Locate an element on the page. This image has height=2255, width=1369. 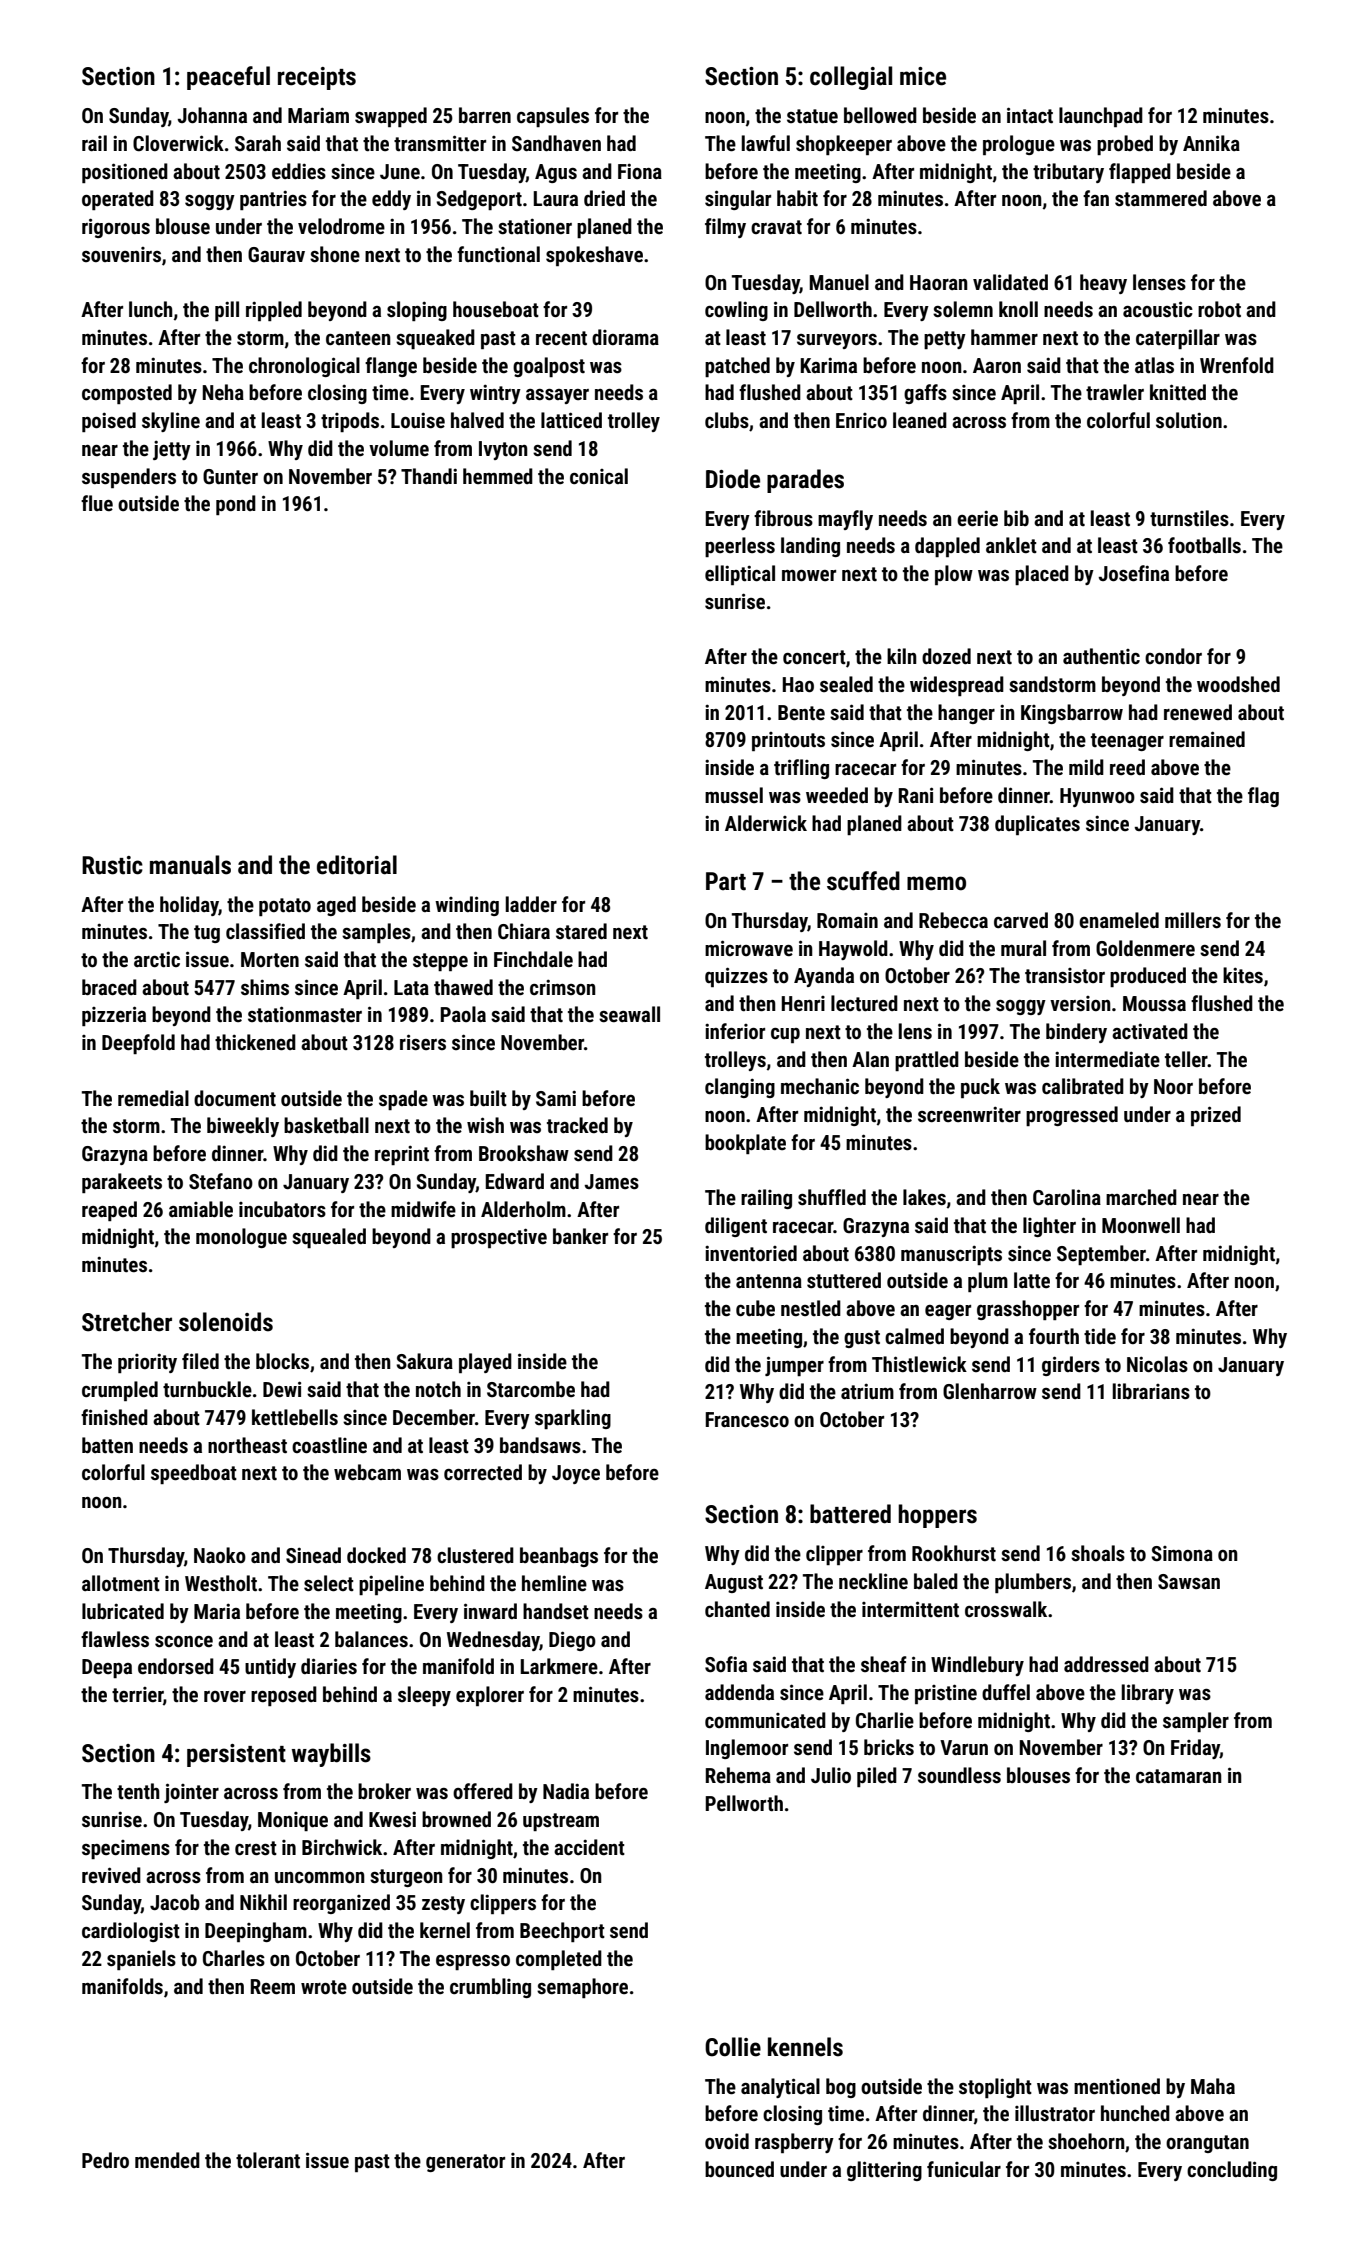
terrier is located at coordinates (137, 1694).
